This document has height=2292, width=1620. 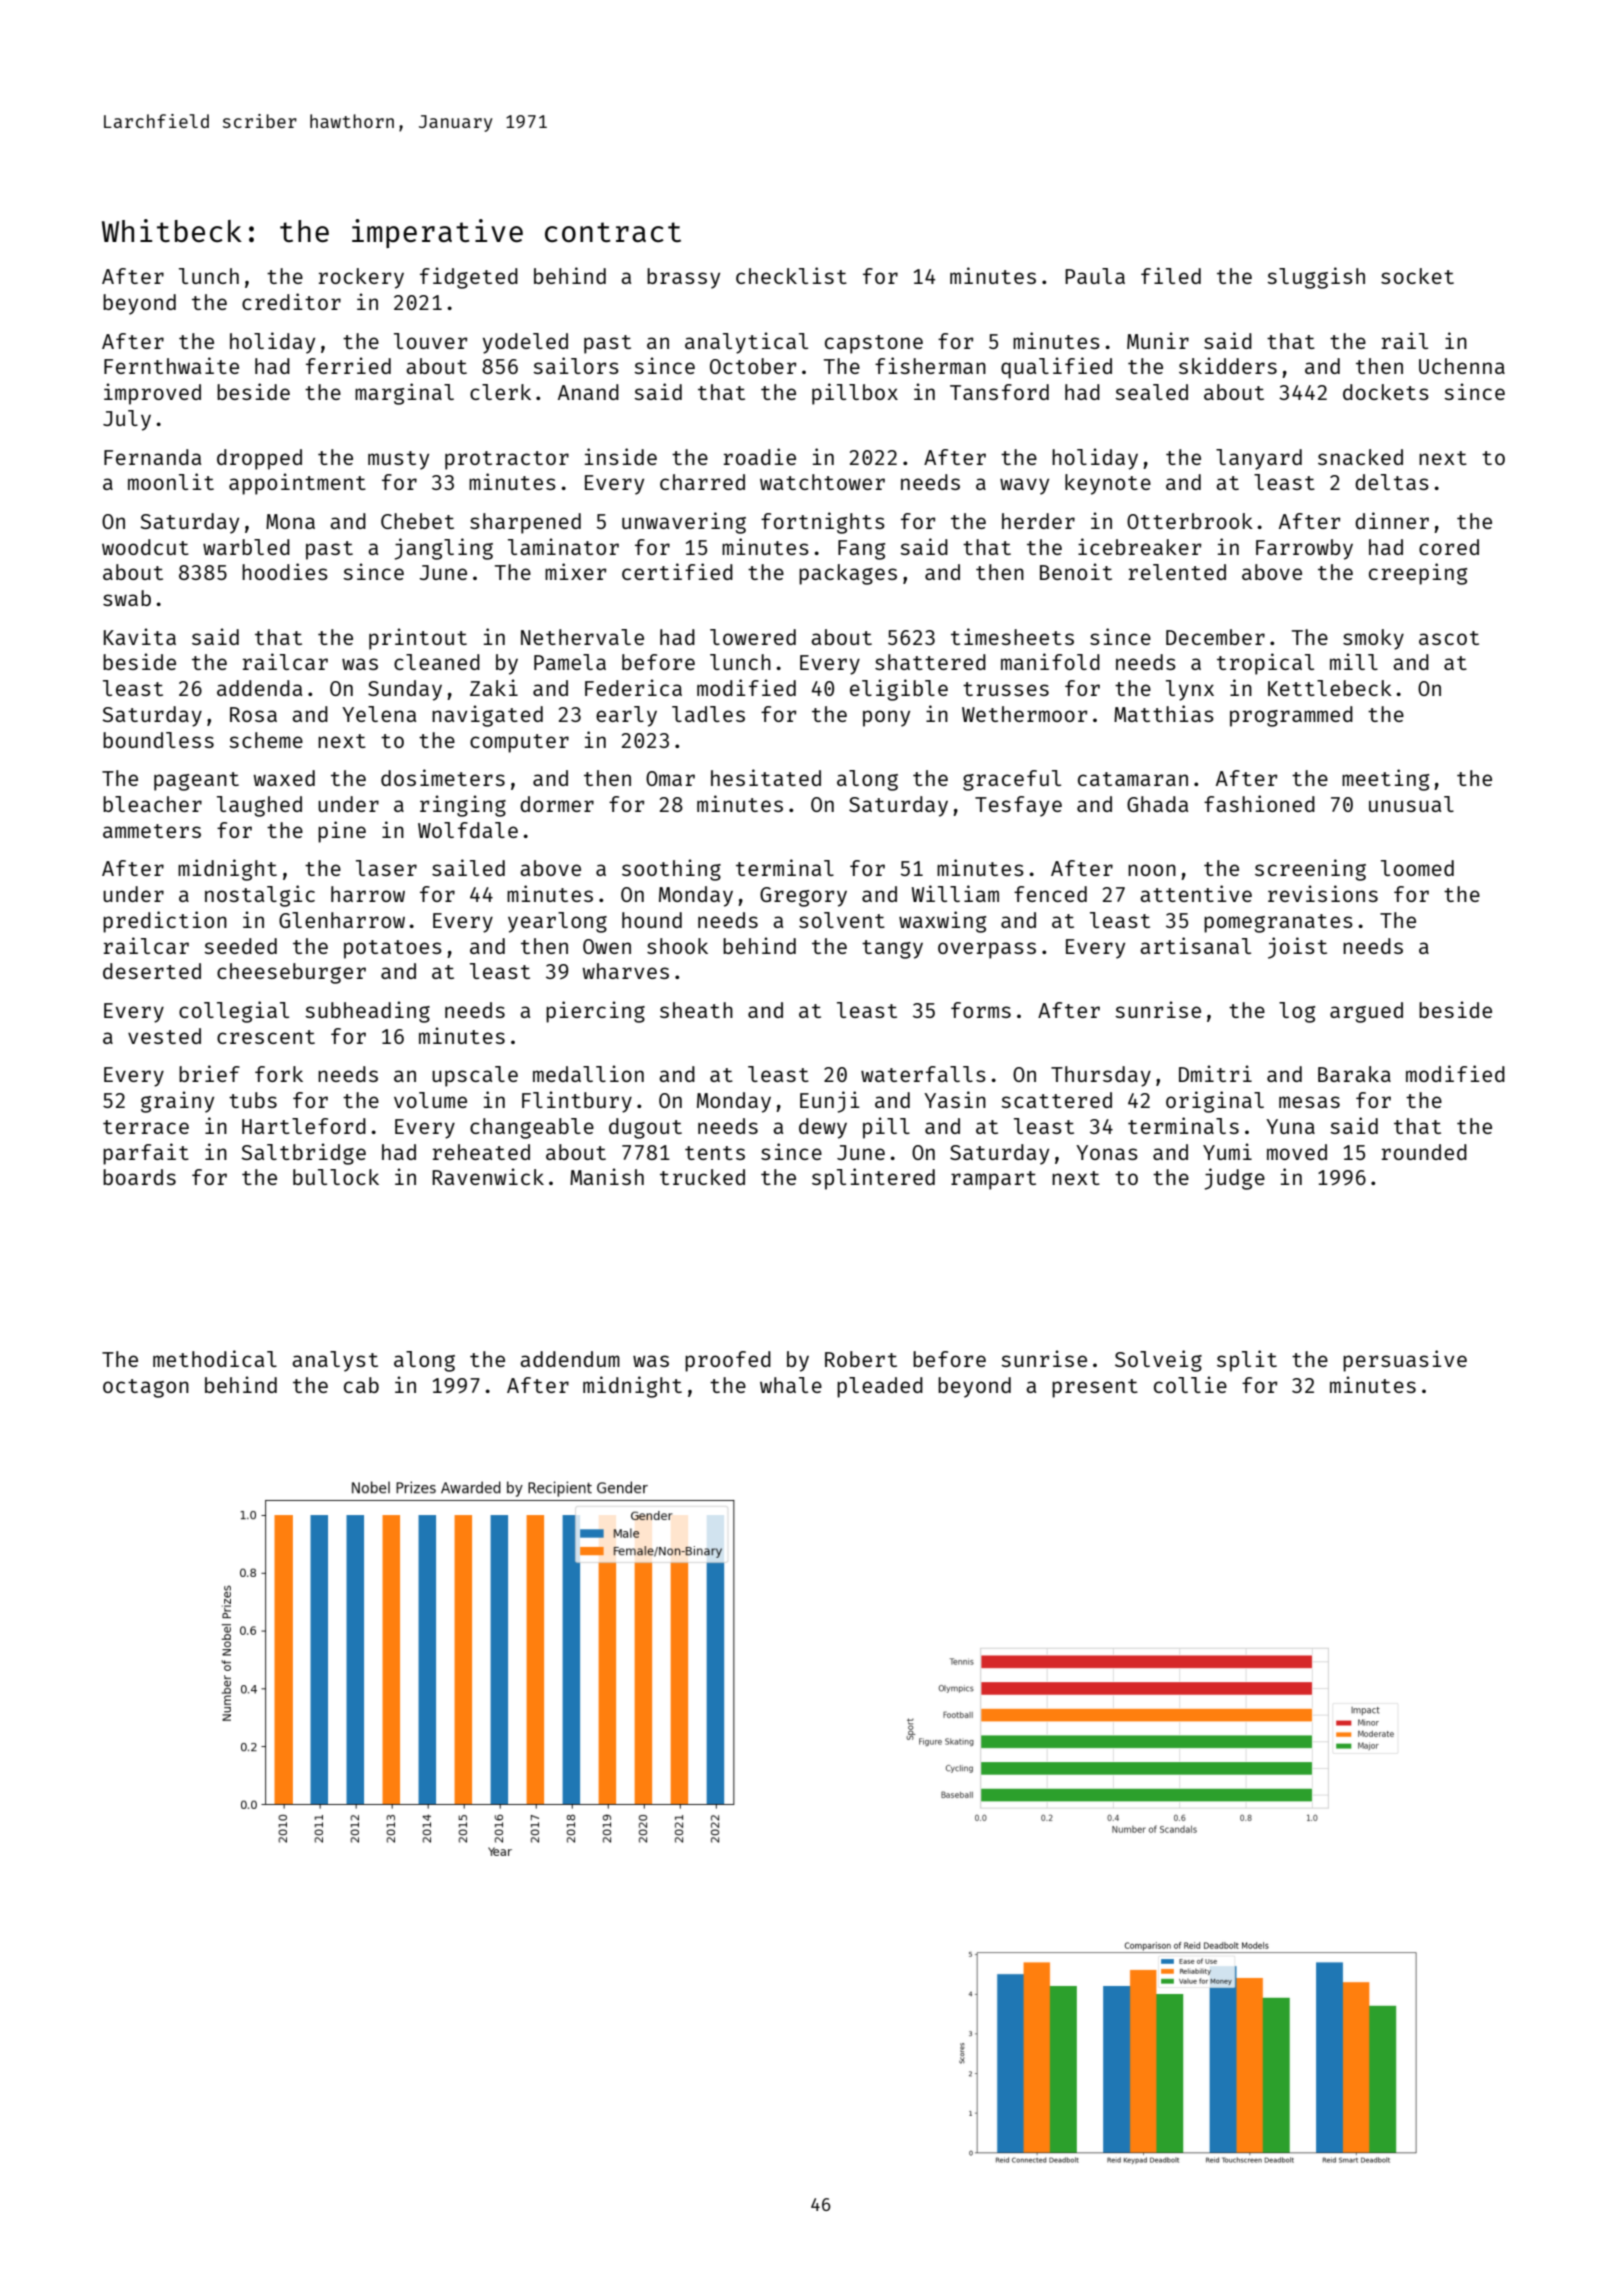 I want to click on judge, so click(x=1235, y=1179).
